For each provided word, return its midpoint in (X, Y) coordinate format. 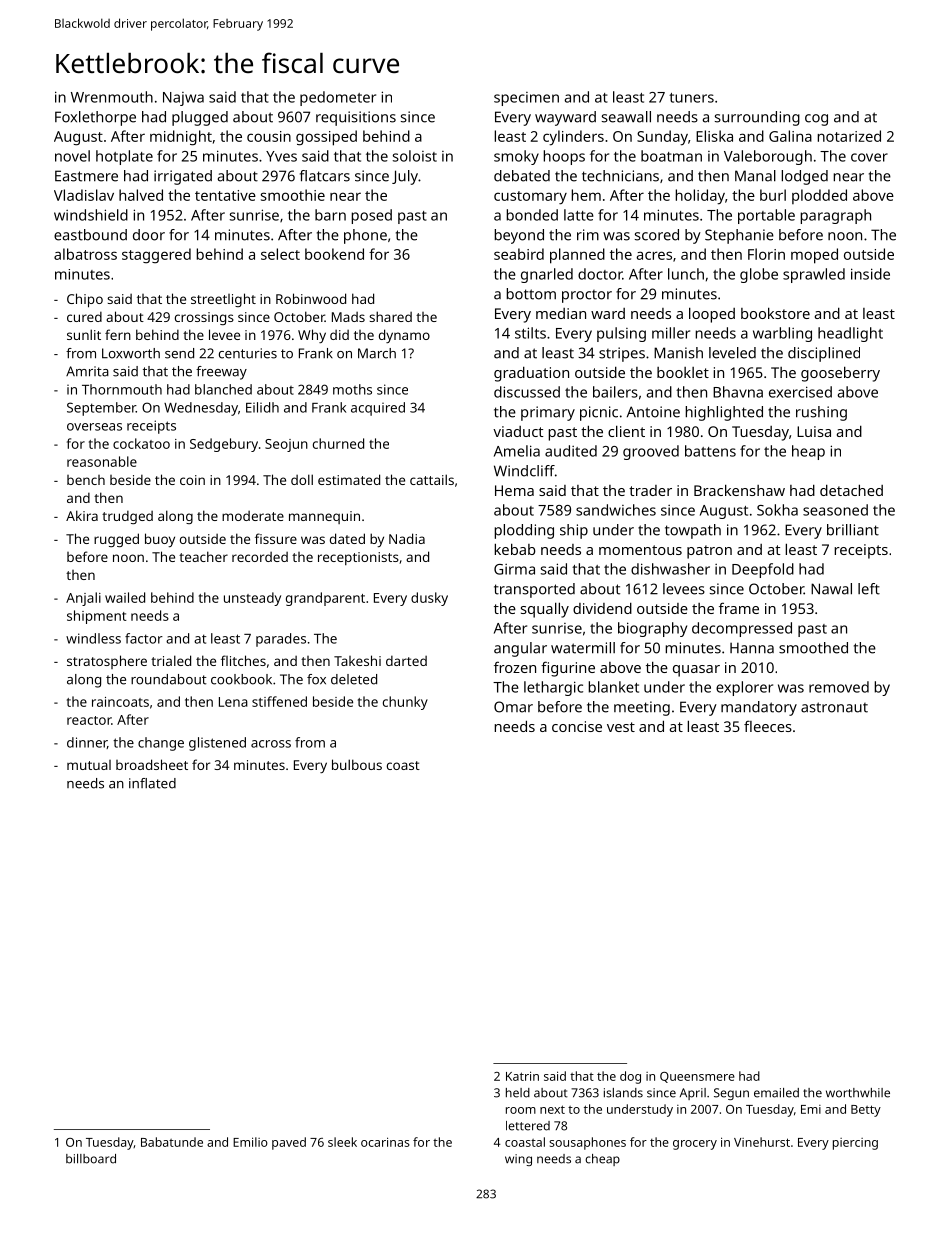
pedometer (338, 98)
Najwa (183, 99)
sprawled (814, 275)
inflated (152, 783)
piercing (855, 1144)
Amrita (87, 371)
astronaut (834, 707)
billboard (91, 1159)
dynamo (404, 336)
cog (816, 120)
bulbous (357, 764)
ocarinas (385, 1142)
